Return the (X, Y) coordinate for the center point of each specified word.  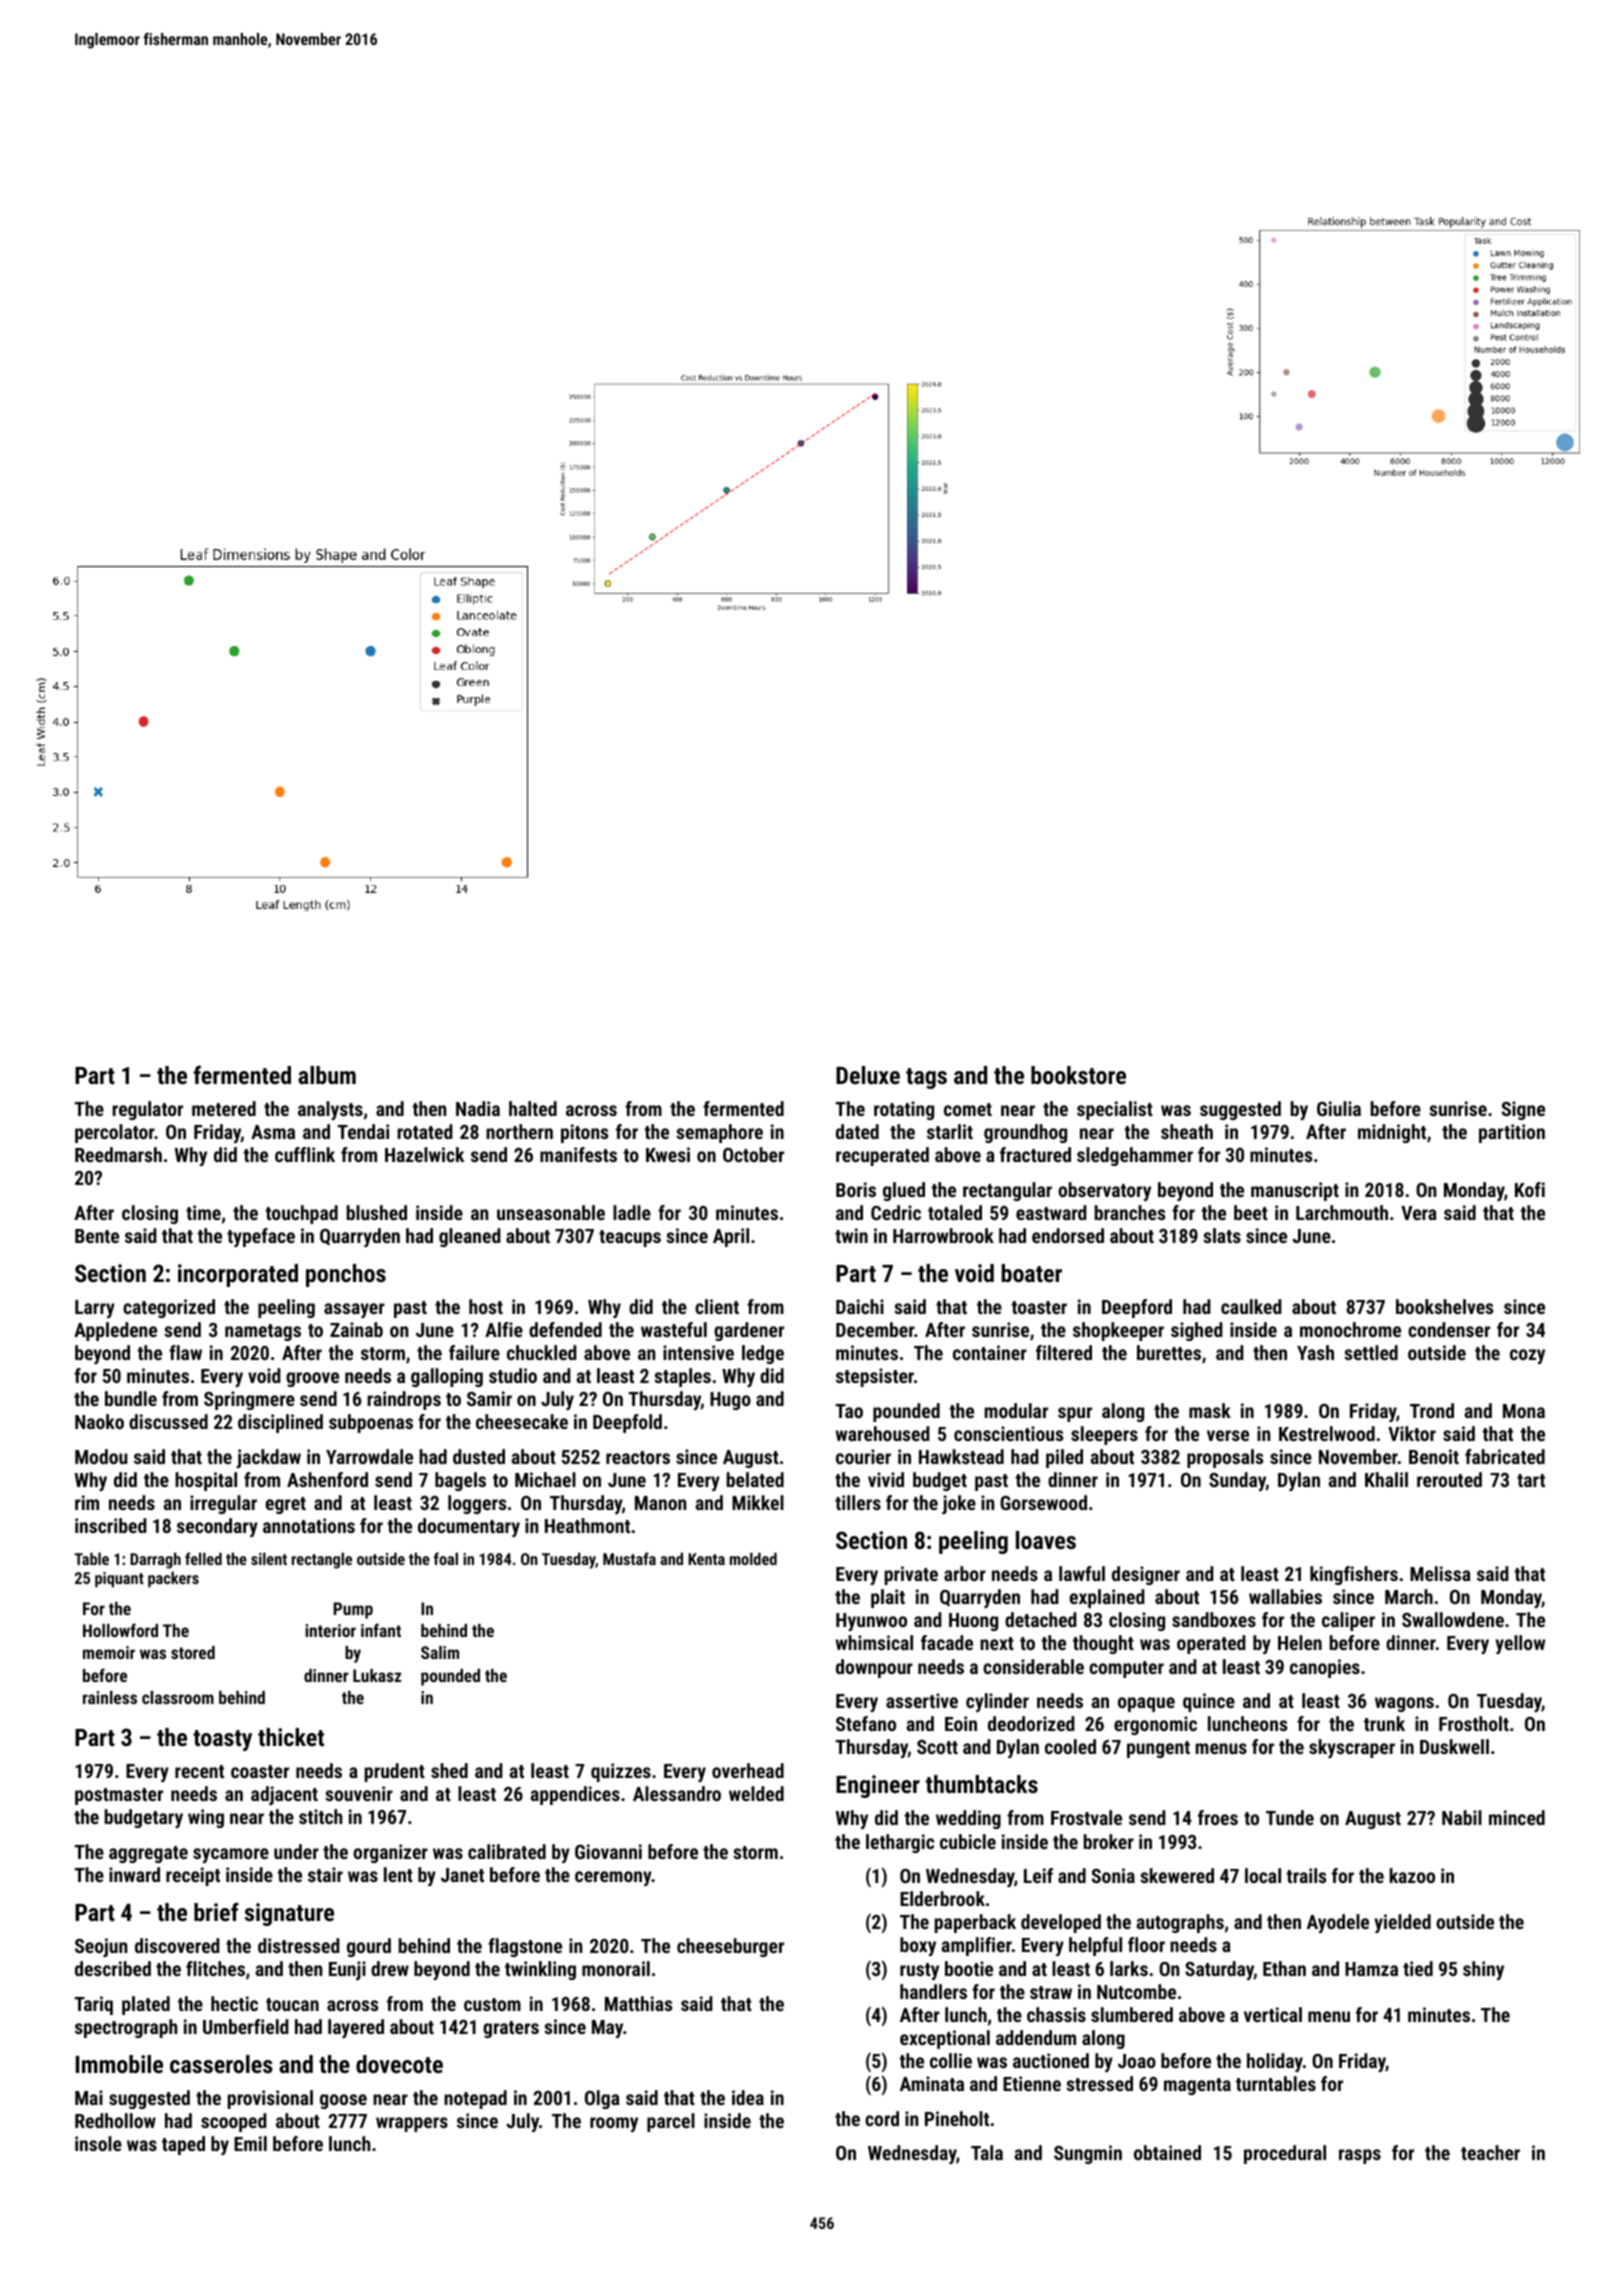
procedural (1285, 2154)
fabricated (1505, 1456)
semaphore (719, 1133)
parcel (671, 2122)
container (990, 1352)
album (327, 1075)
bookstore (1078, 1075)
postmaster (119, 1796)
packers (173, 1579)
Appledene (115, 1331)
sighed (1197, 1331)
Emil (250, 2143)
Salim (440, 1652)
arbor (965, 1573)
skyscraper (1352, 1748)
